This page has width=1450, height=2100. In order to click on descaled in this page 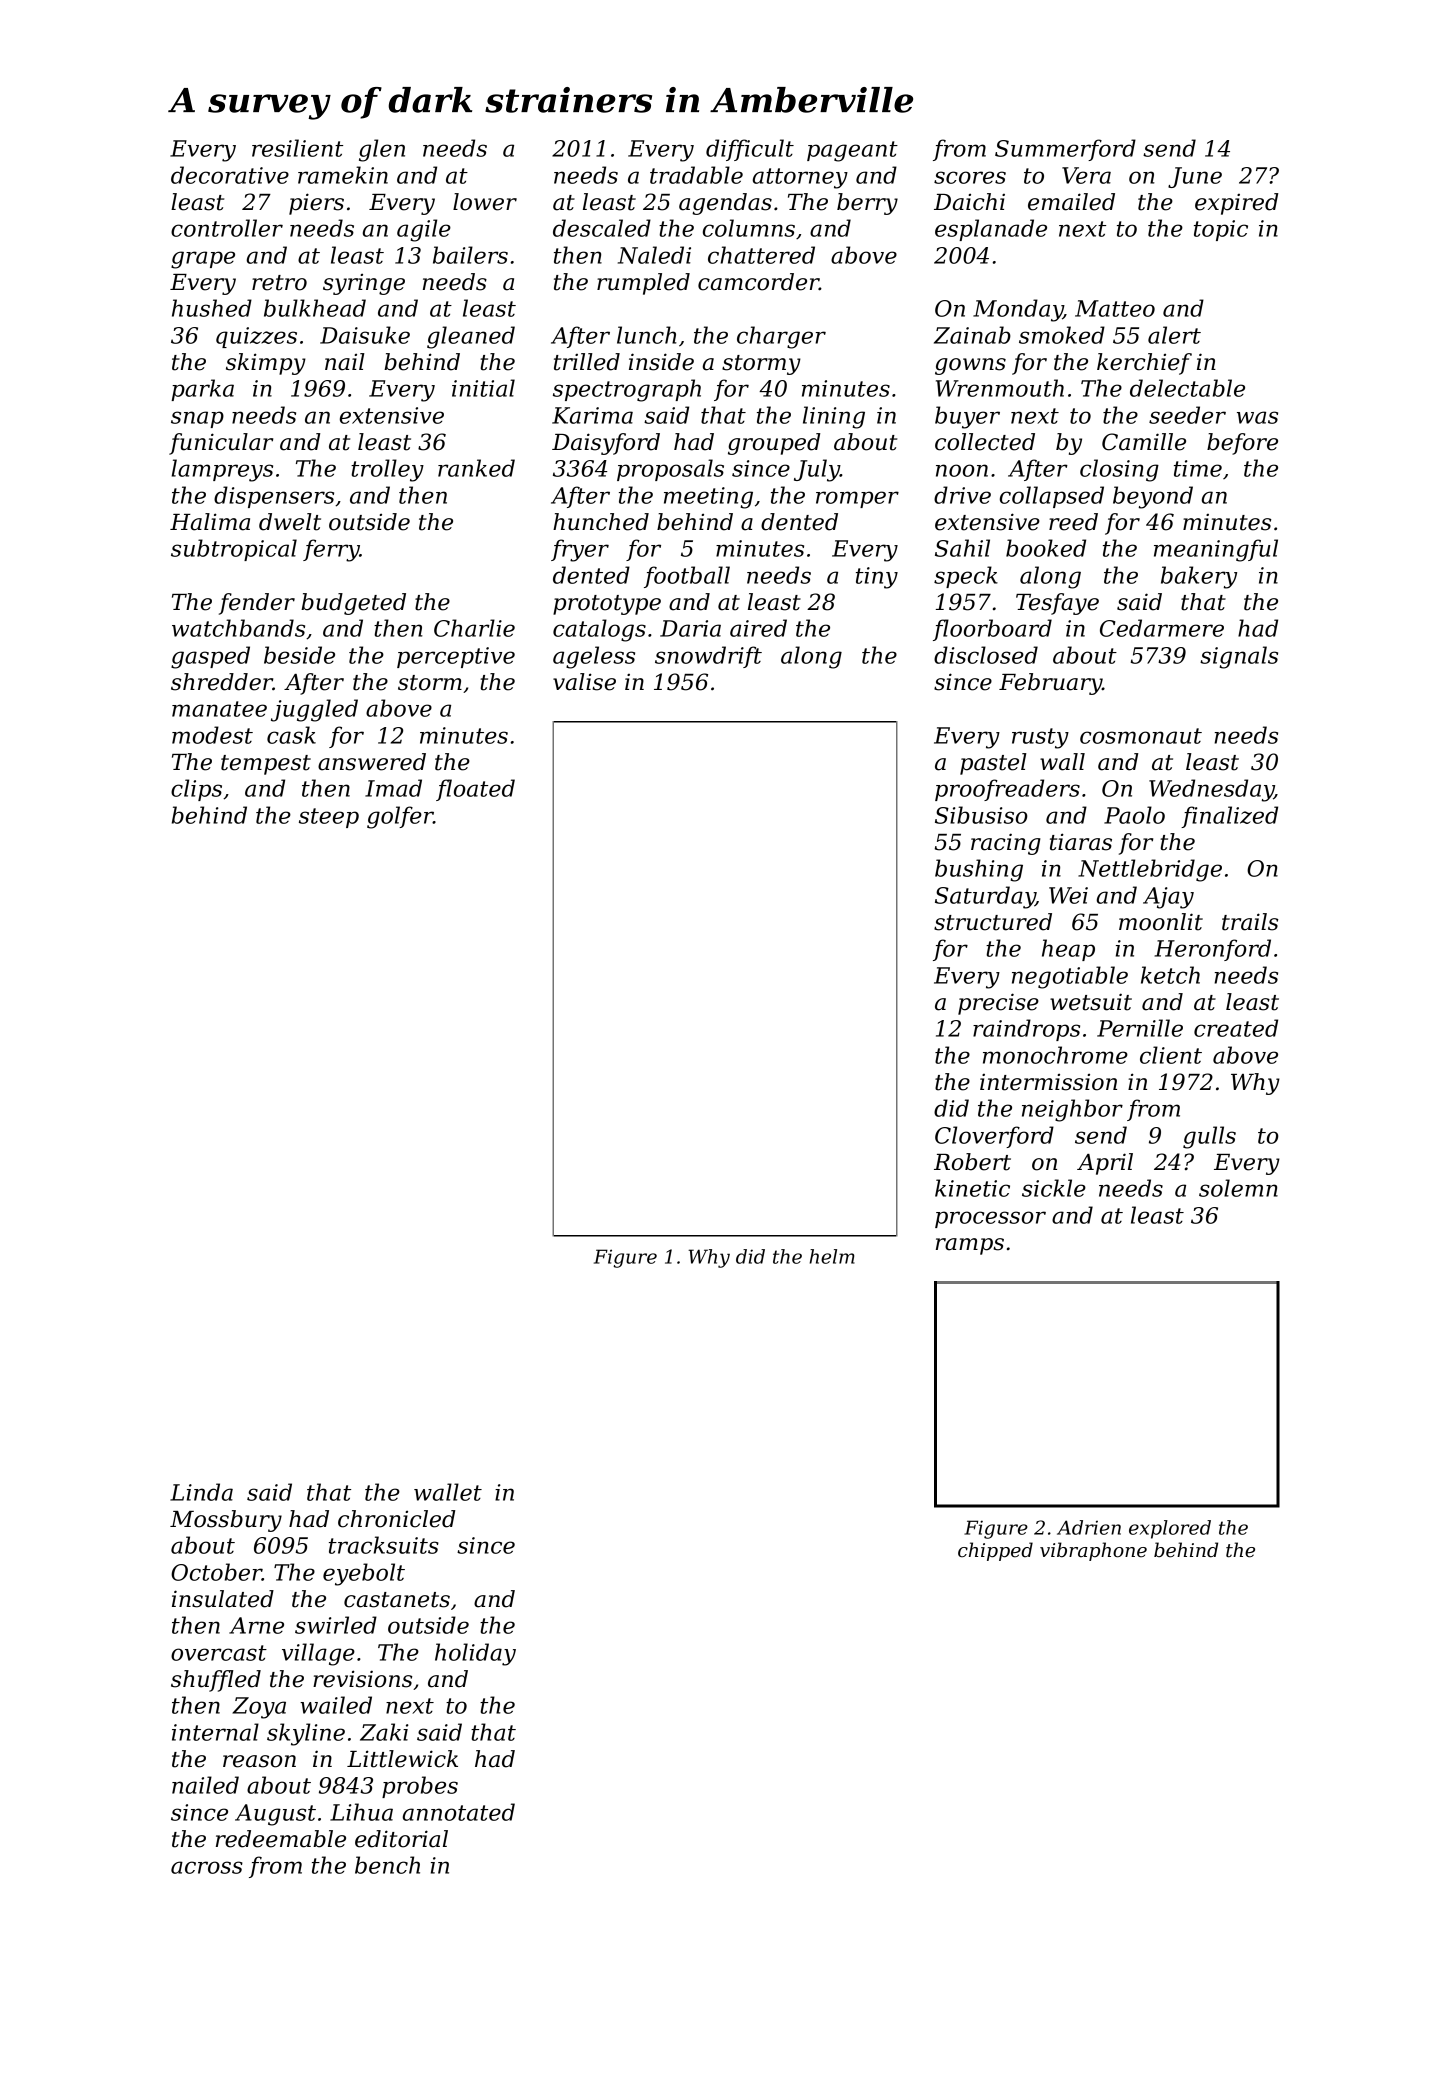, I will do `click(602, 228)`.
